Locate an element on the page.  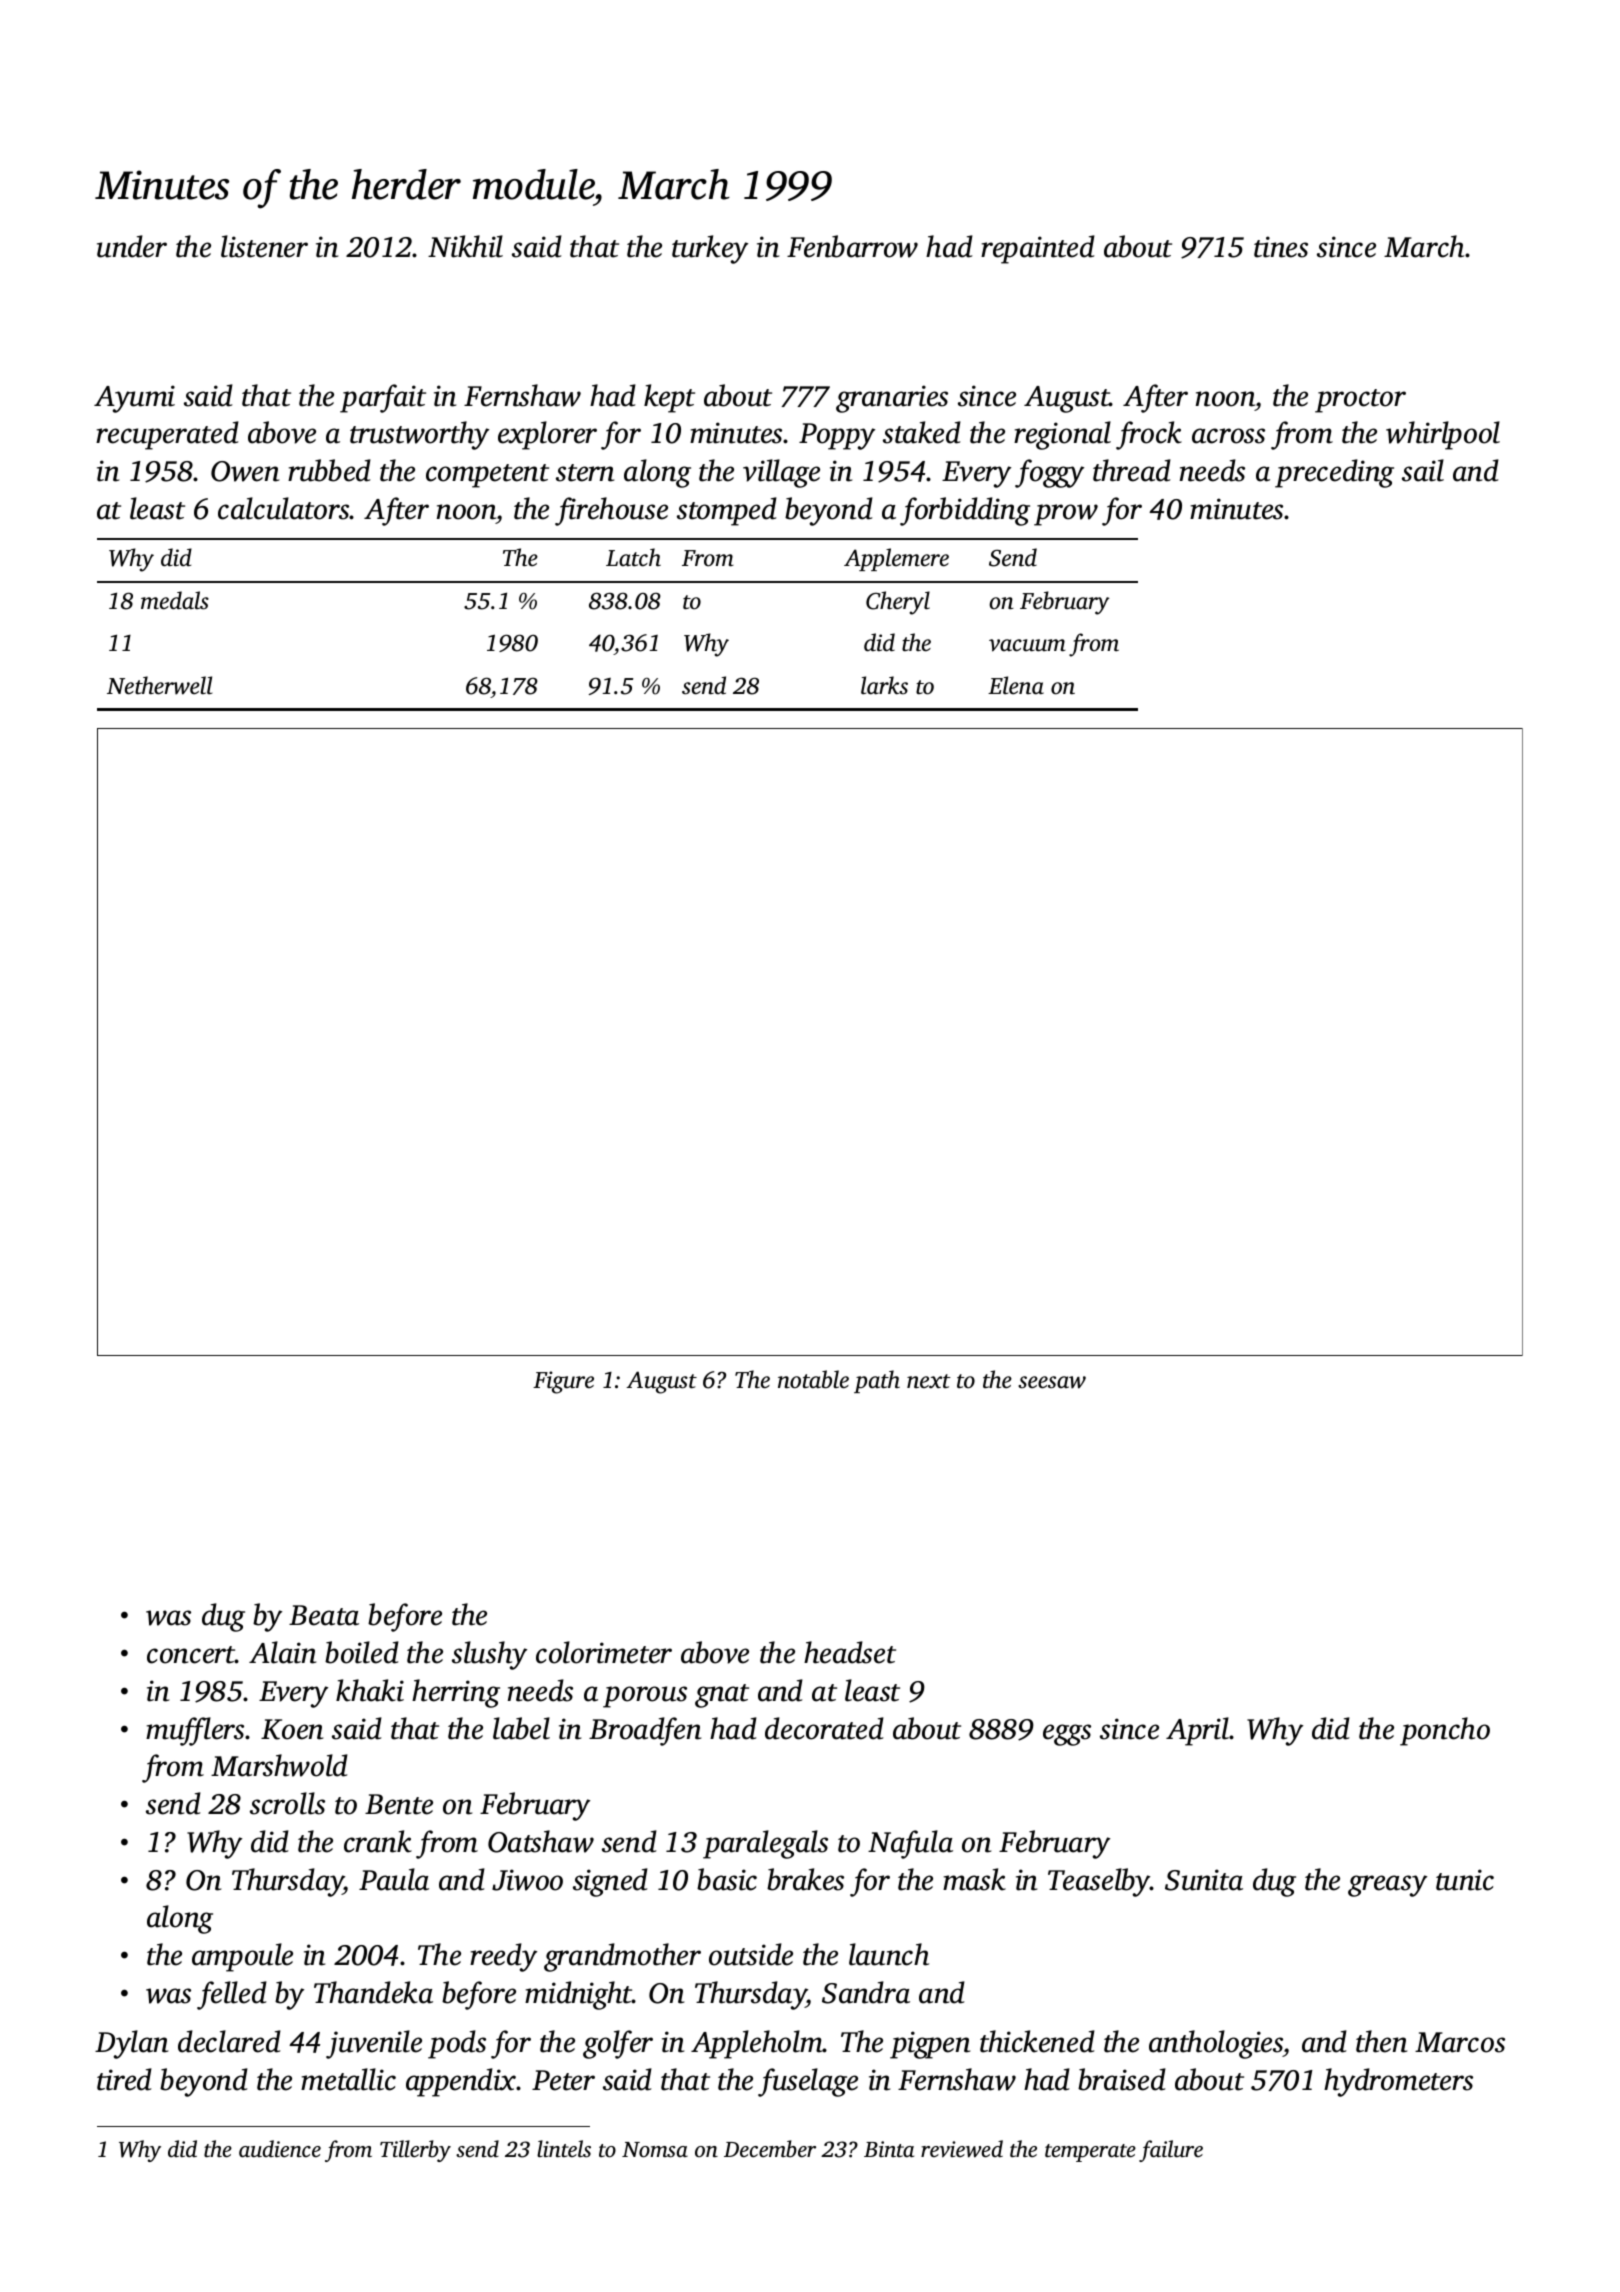
notable is located at coordinates (813, 1379).
